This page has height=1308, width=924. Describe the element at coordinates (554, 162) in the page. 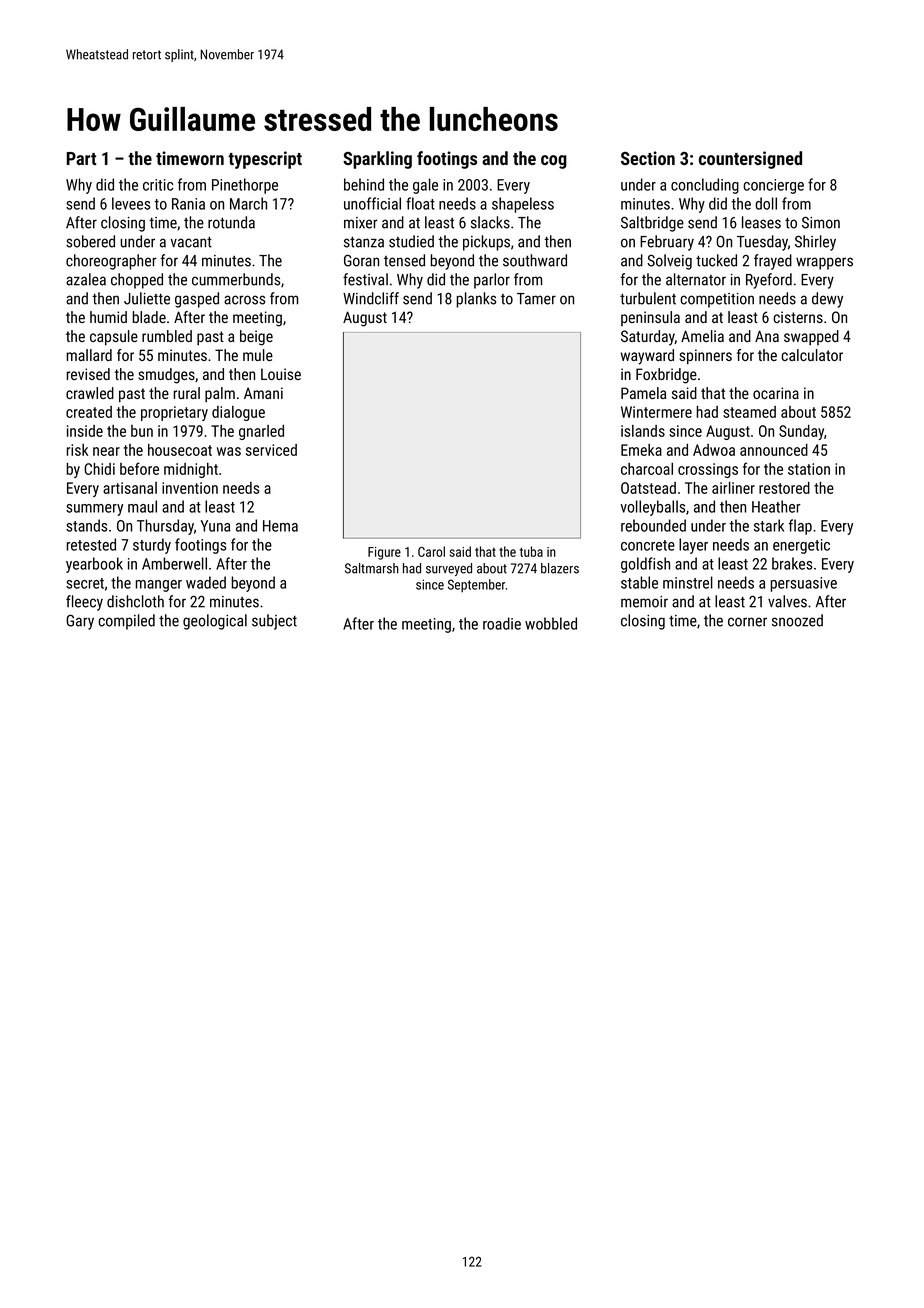

I see `cog` at that location.
